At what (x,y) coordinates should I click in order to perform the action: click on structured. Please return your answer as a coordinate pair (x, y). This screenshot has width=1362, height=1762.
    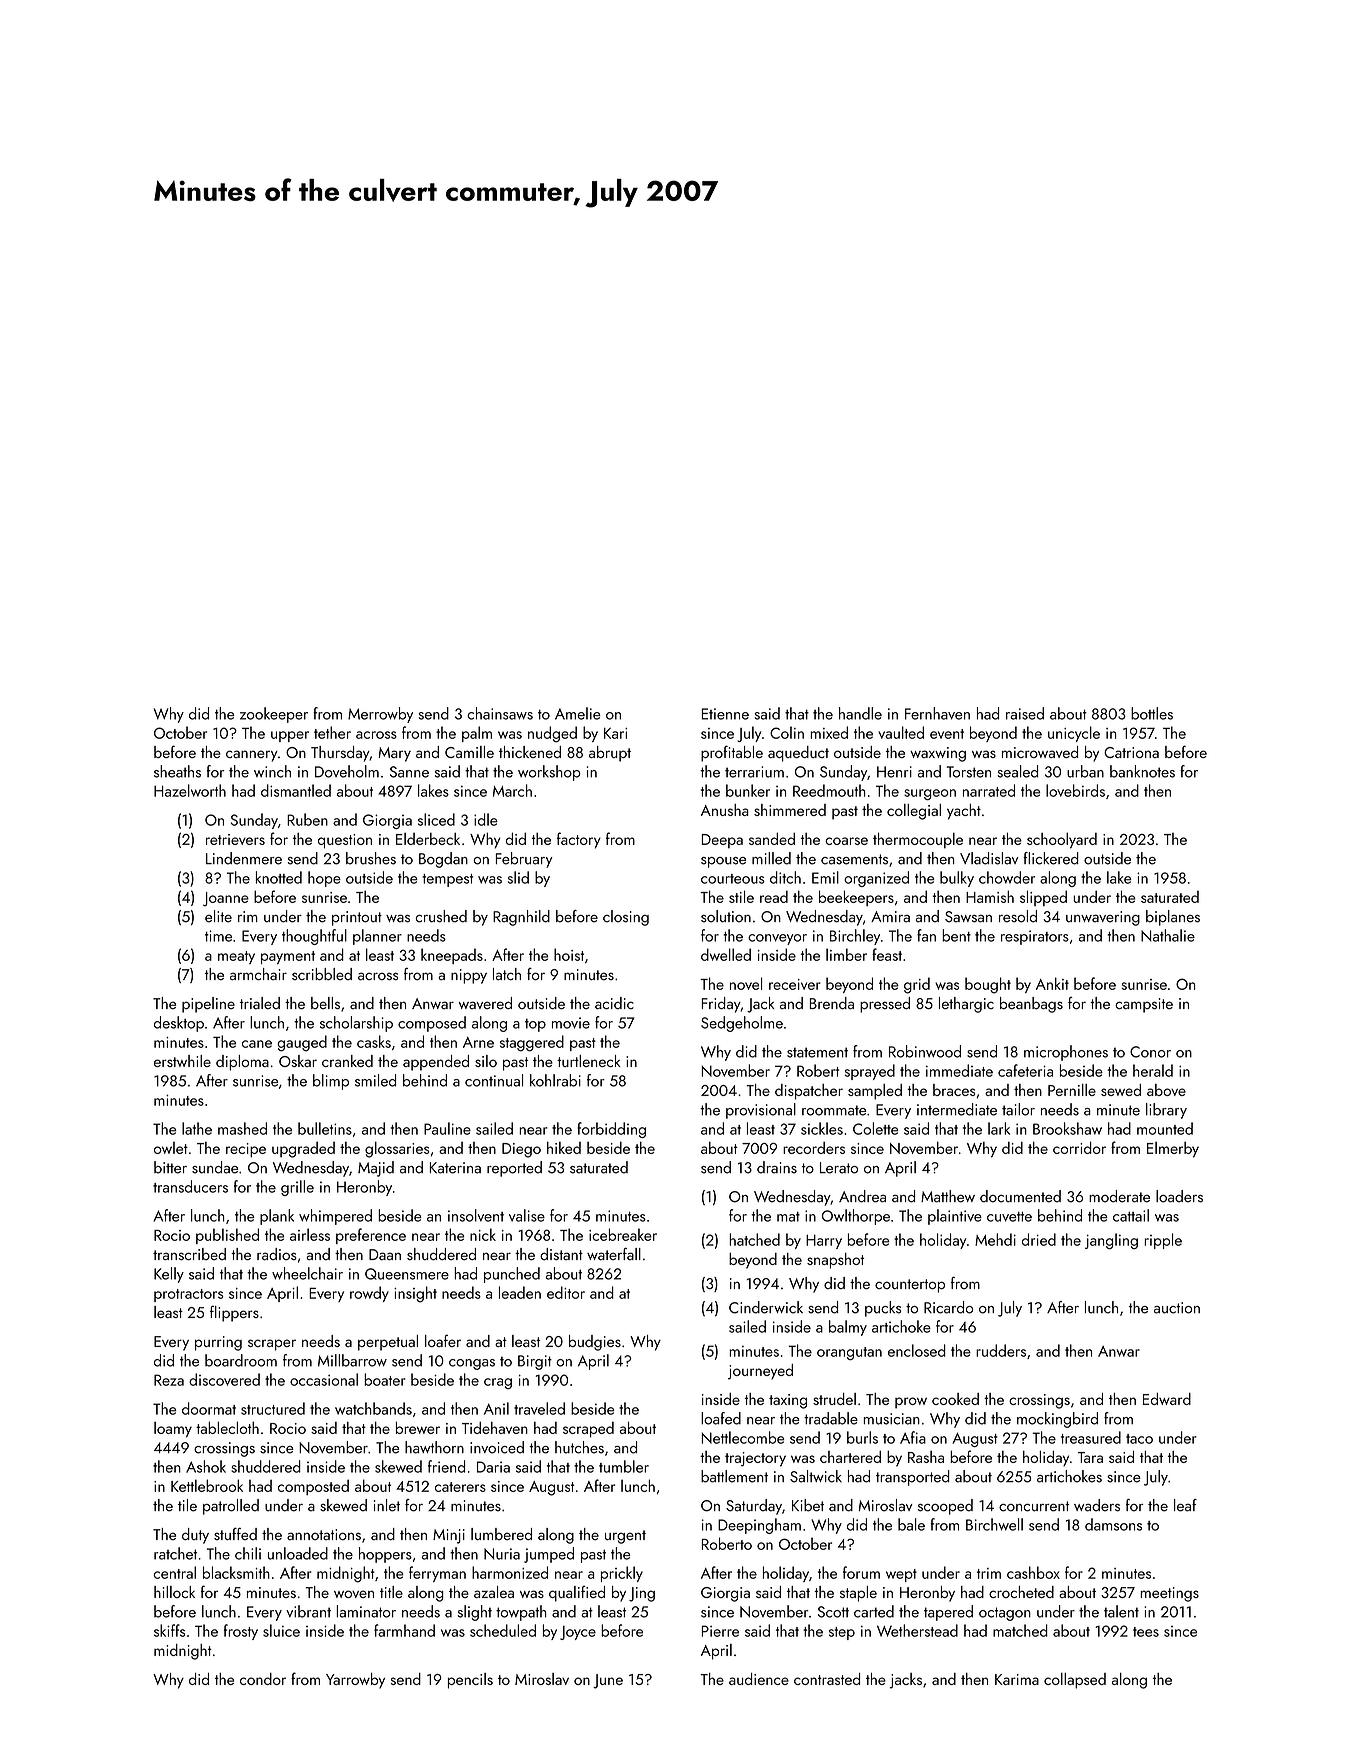
    Looking at the image, I should click on (273, 1408).
